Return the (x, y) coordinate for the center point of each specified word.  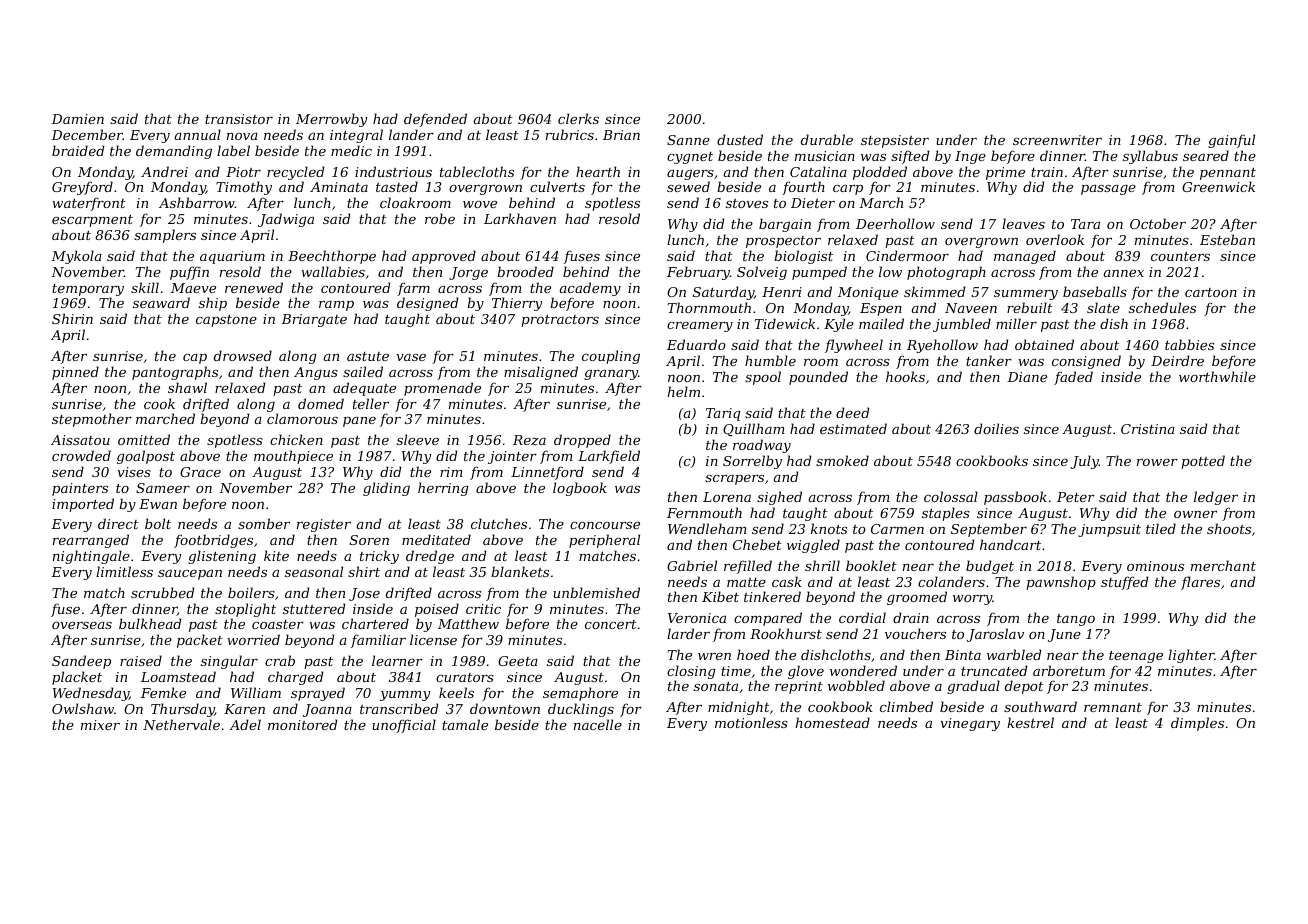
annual (198, 134)
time (736, 671)
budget (990, 567)
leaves (1023, 223)
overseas (82, 625)
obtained (1044, 344)
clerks (578, 118)
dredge (430, 557)
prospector (783, 242)
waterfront (89, 204)
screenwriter (1057, 140)
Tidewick (785, 323)
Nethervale (181, 724)
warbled (1014, 654)
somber (264, 523)
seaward (161, 302)
